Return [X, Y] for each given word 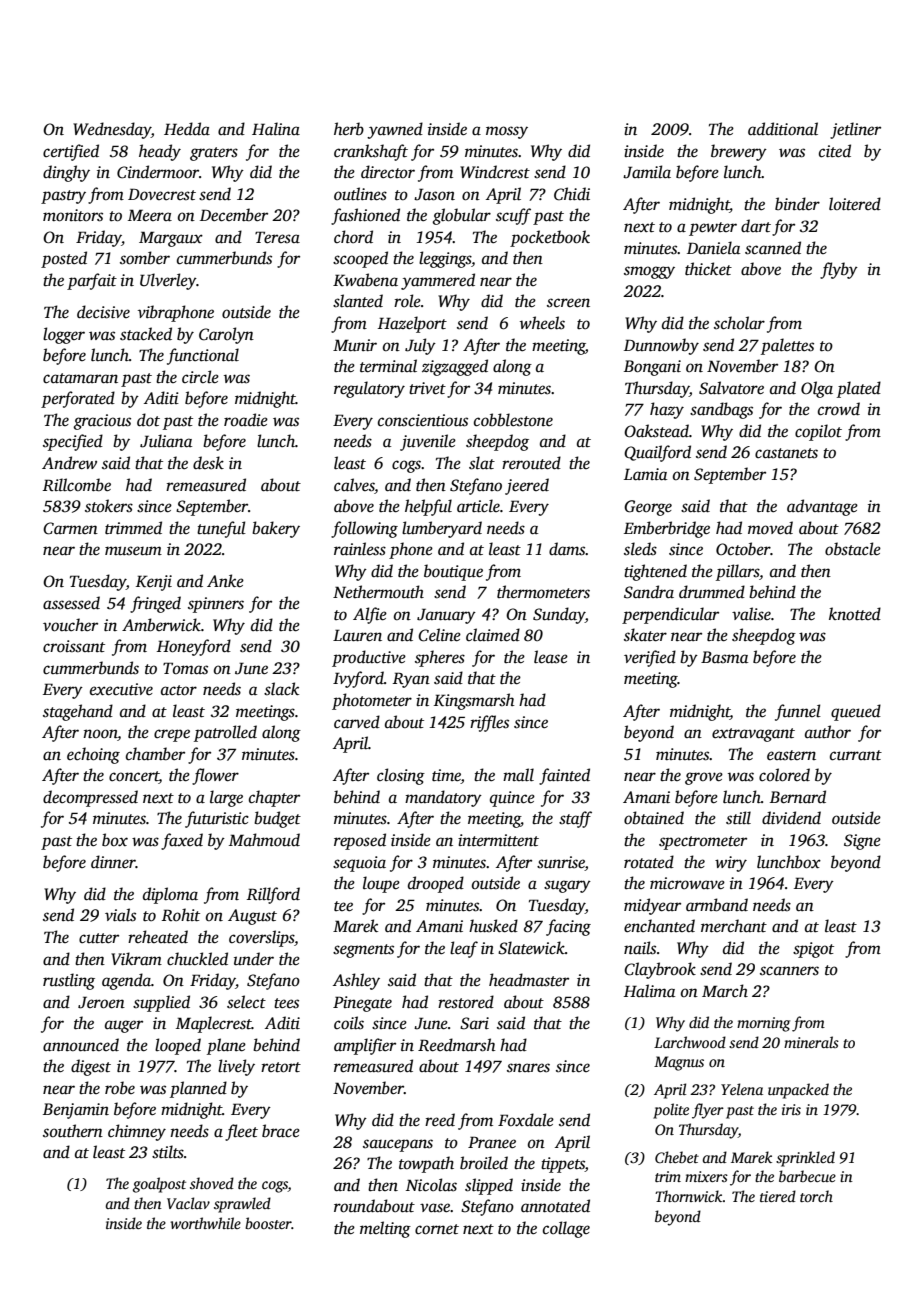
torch [816, 1196]
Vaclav [188, 1203]
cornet [437, 1229]
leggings [445, 259]
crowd [839, 409]
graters [214, 154]
